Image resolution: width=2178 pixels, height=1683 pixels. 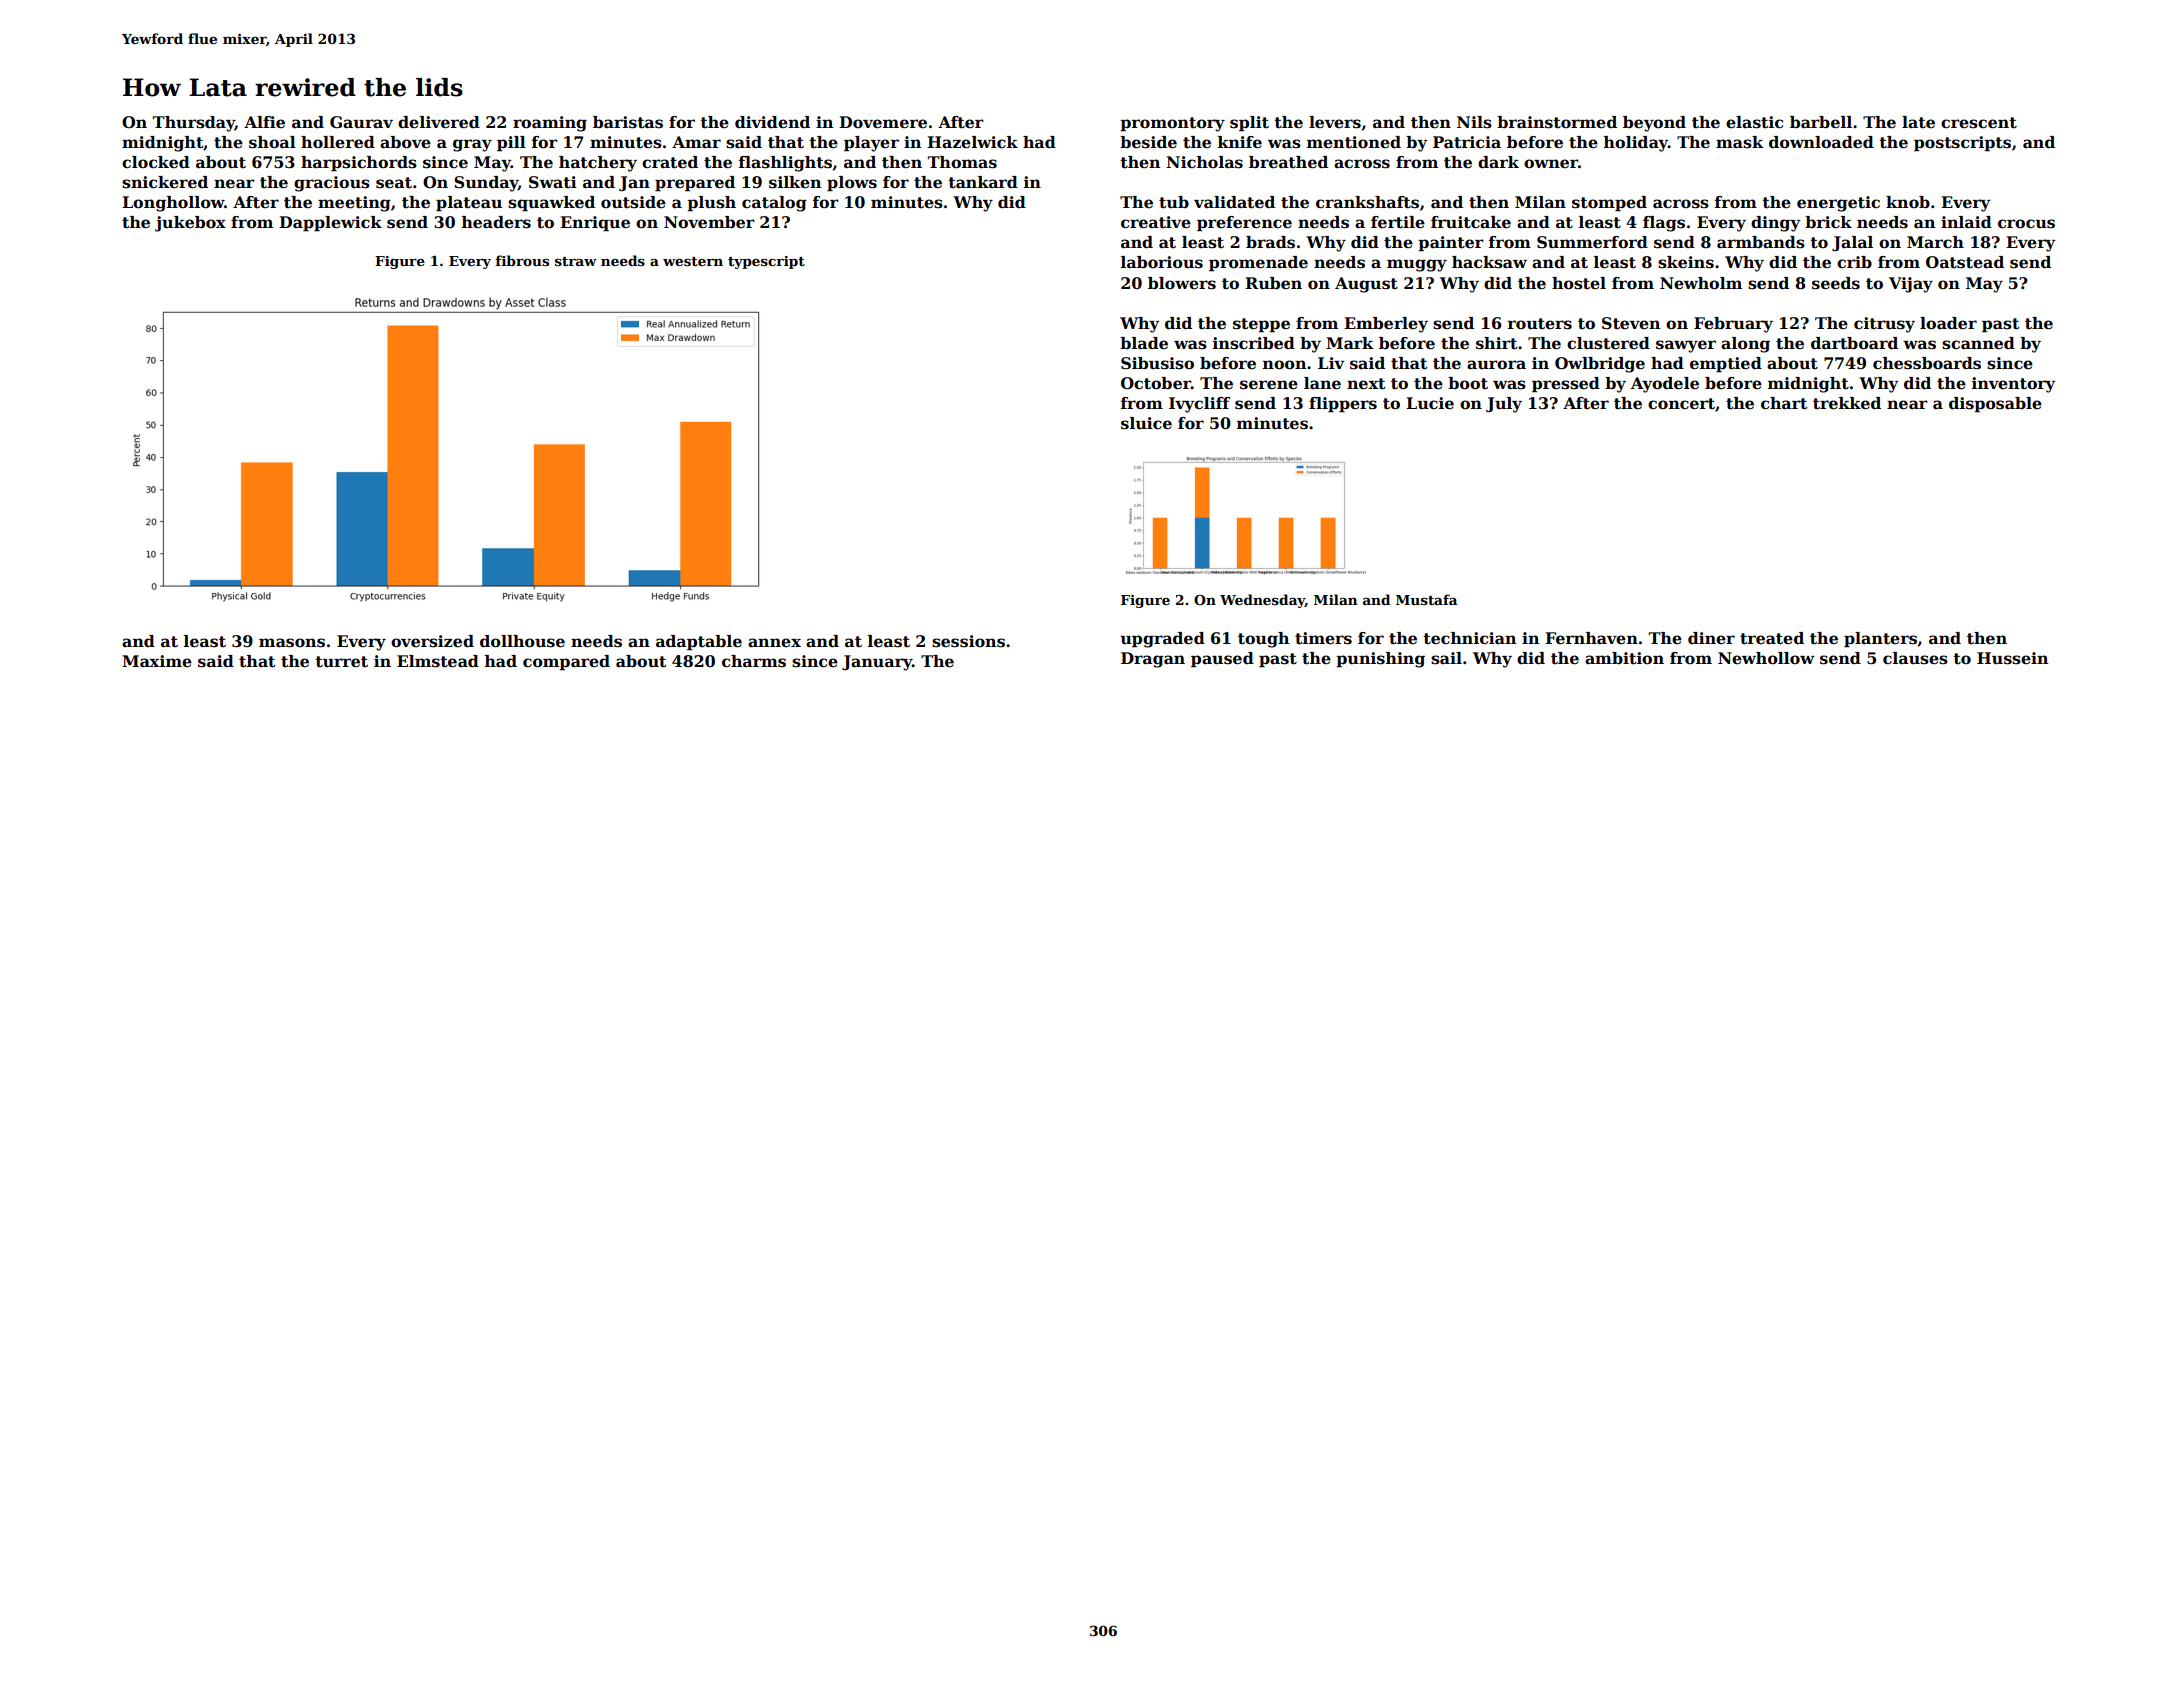 I want to click on blade, so click(x=1144, y=343).
